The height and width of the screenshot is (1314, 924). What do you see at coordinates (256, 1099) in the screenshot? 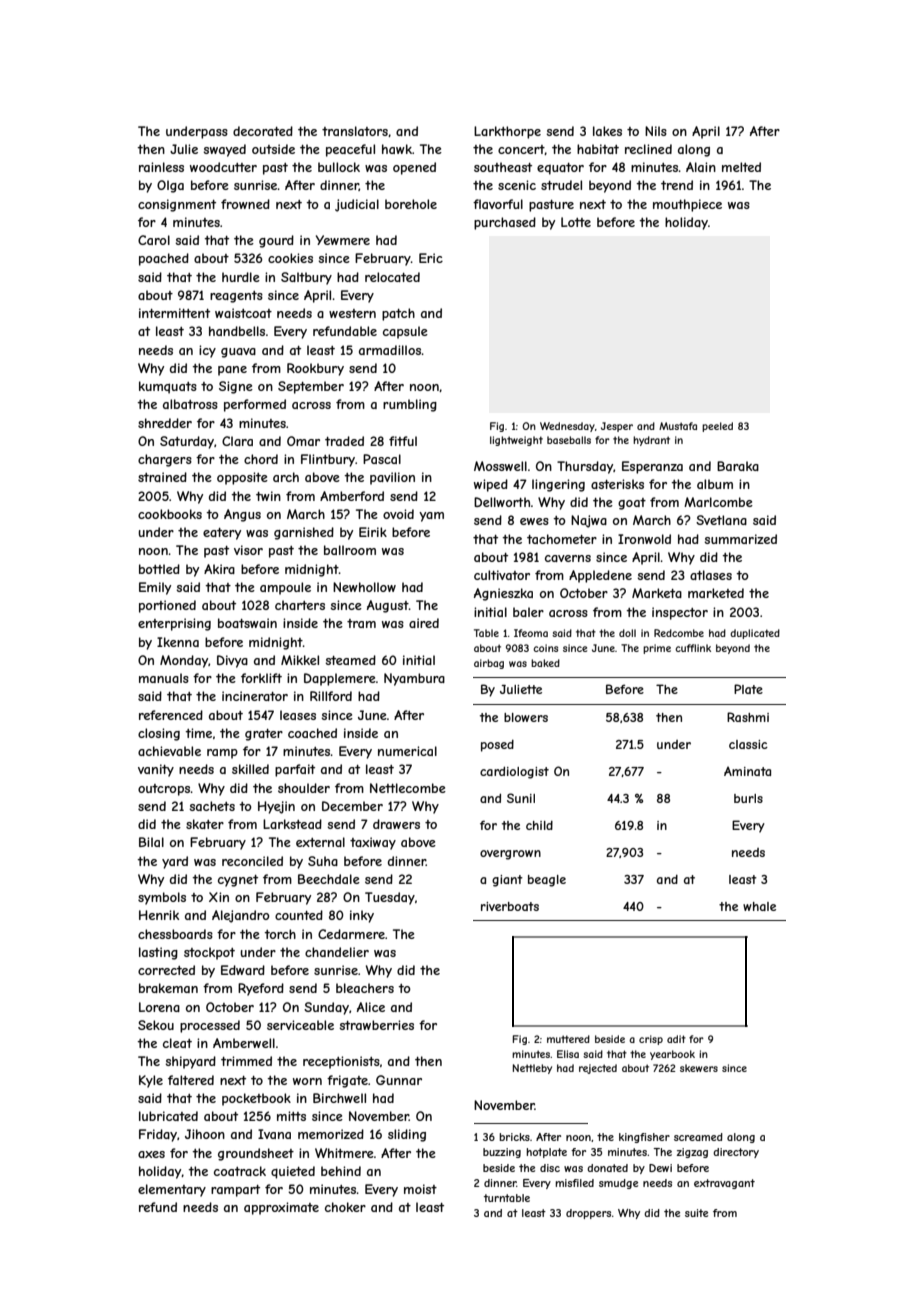
I see `pocketbook` at bounding box center [256, 1099].
